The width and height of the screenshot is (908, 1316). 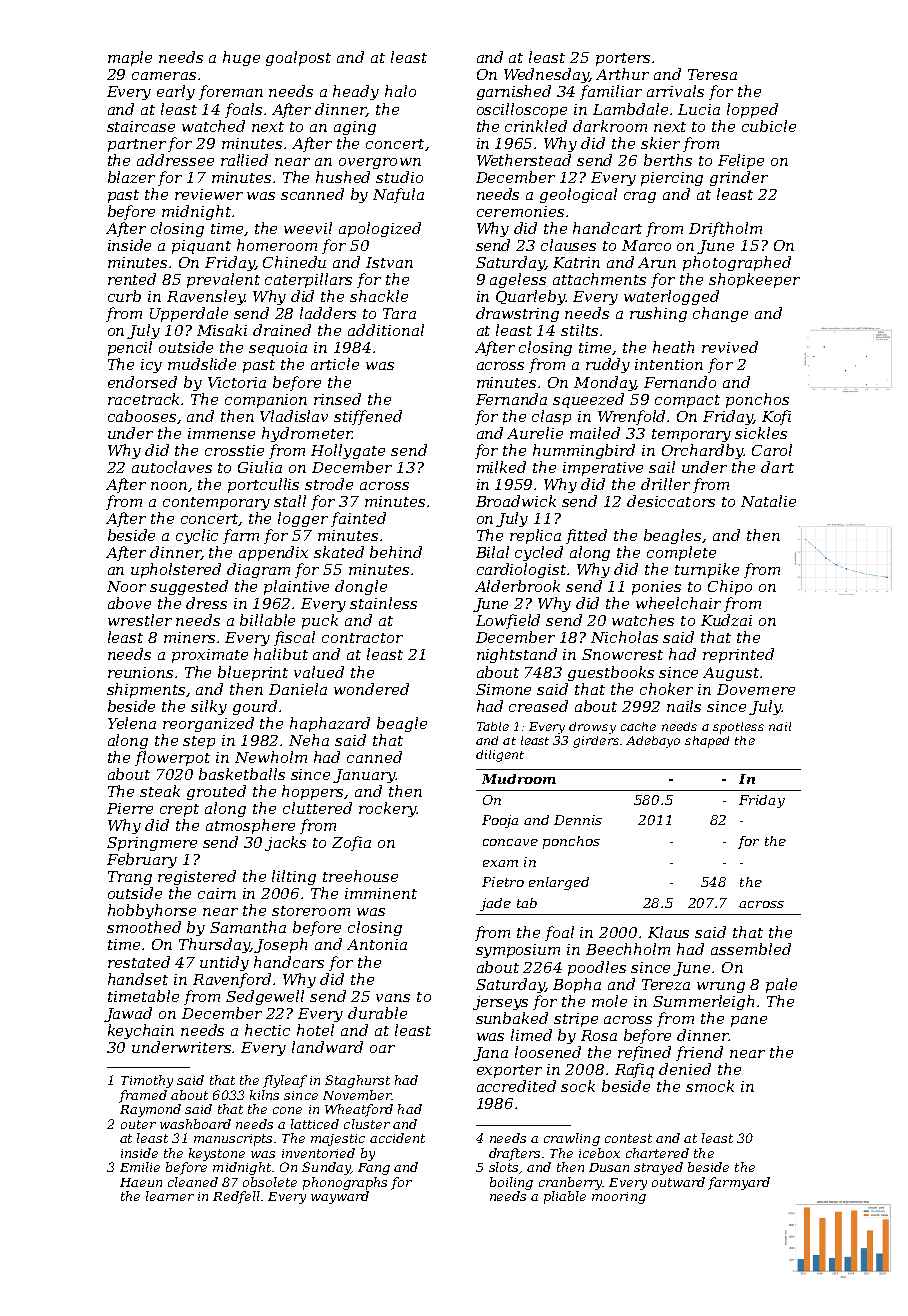 I want to click on Teresa, so click(x=712, y=74).
